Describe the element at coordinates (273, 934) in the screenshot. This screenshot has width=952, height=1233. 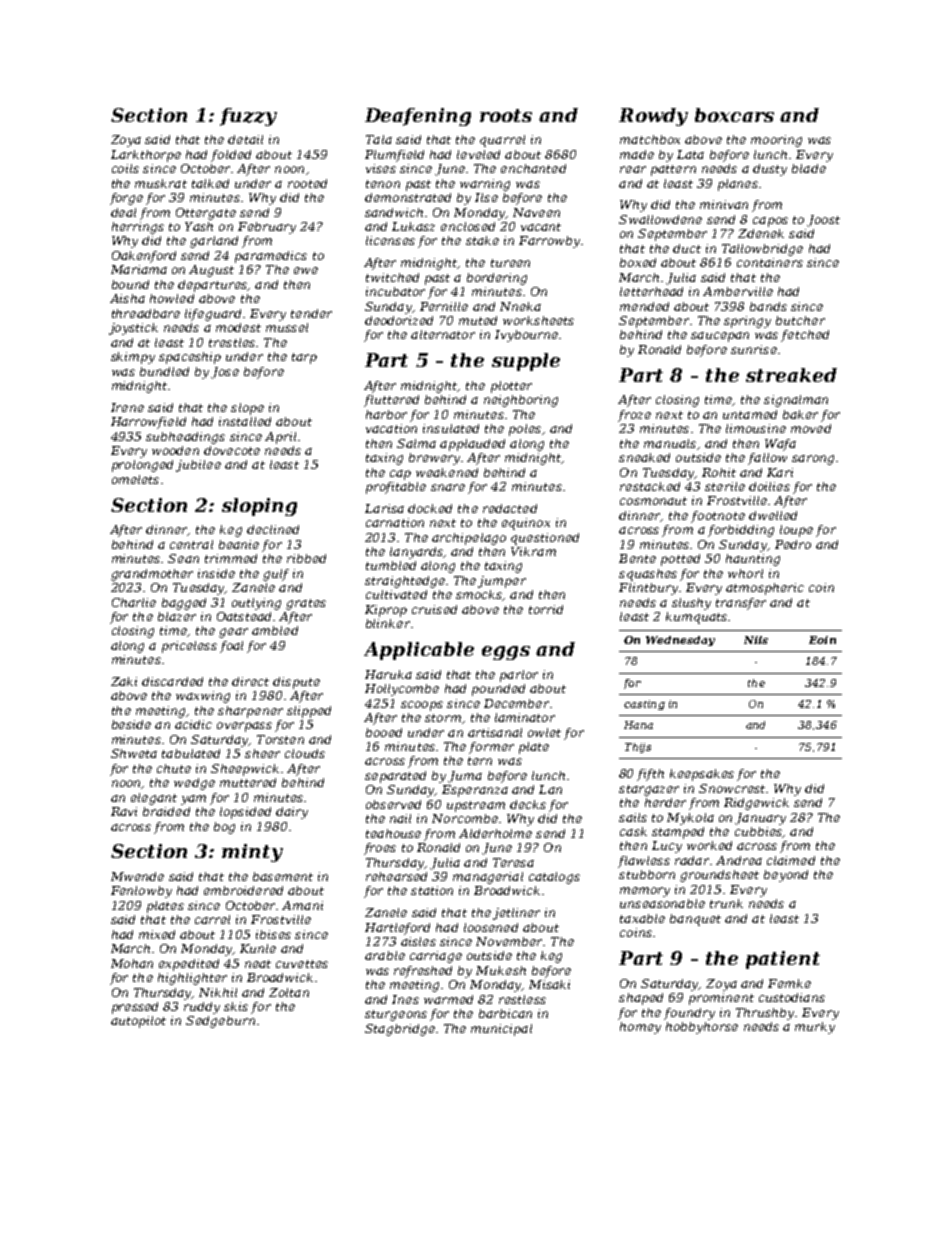
I see `ibises` at that location.
